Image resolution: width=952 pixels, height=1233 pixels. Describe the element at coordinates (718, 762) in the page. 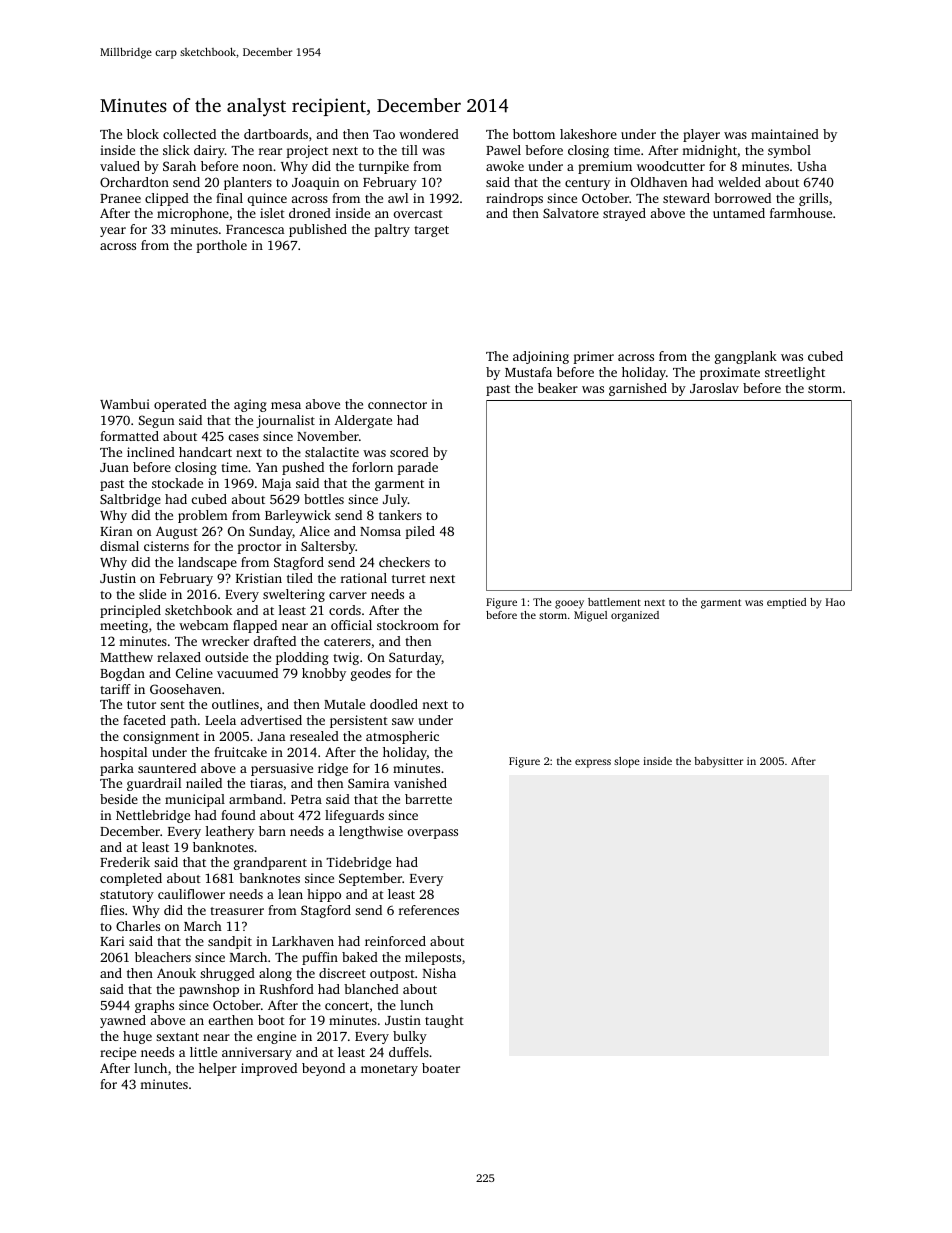

I see `babysitter` at that location.
